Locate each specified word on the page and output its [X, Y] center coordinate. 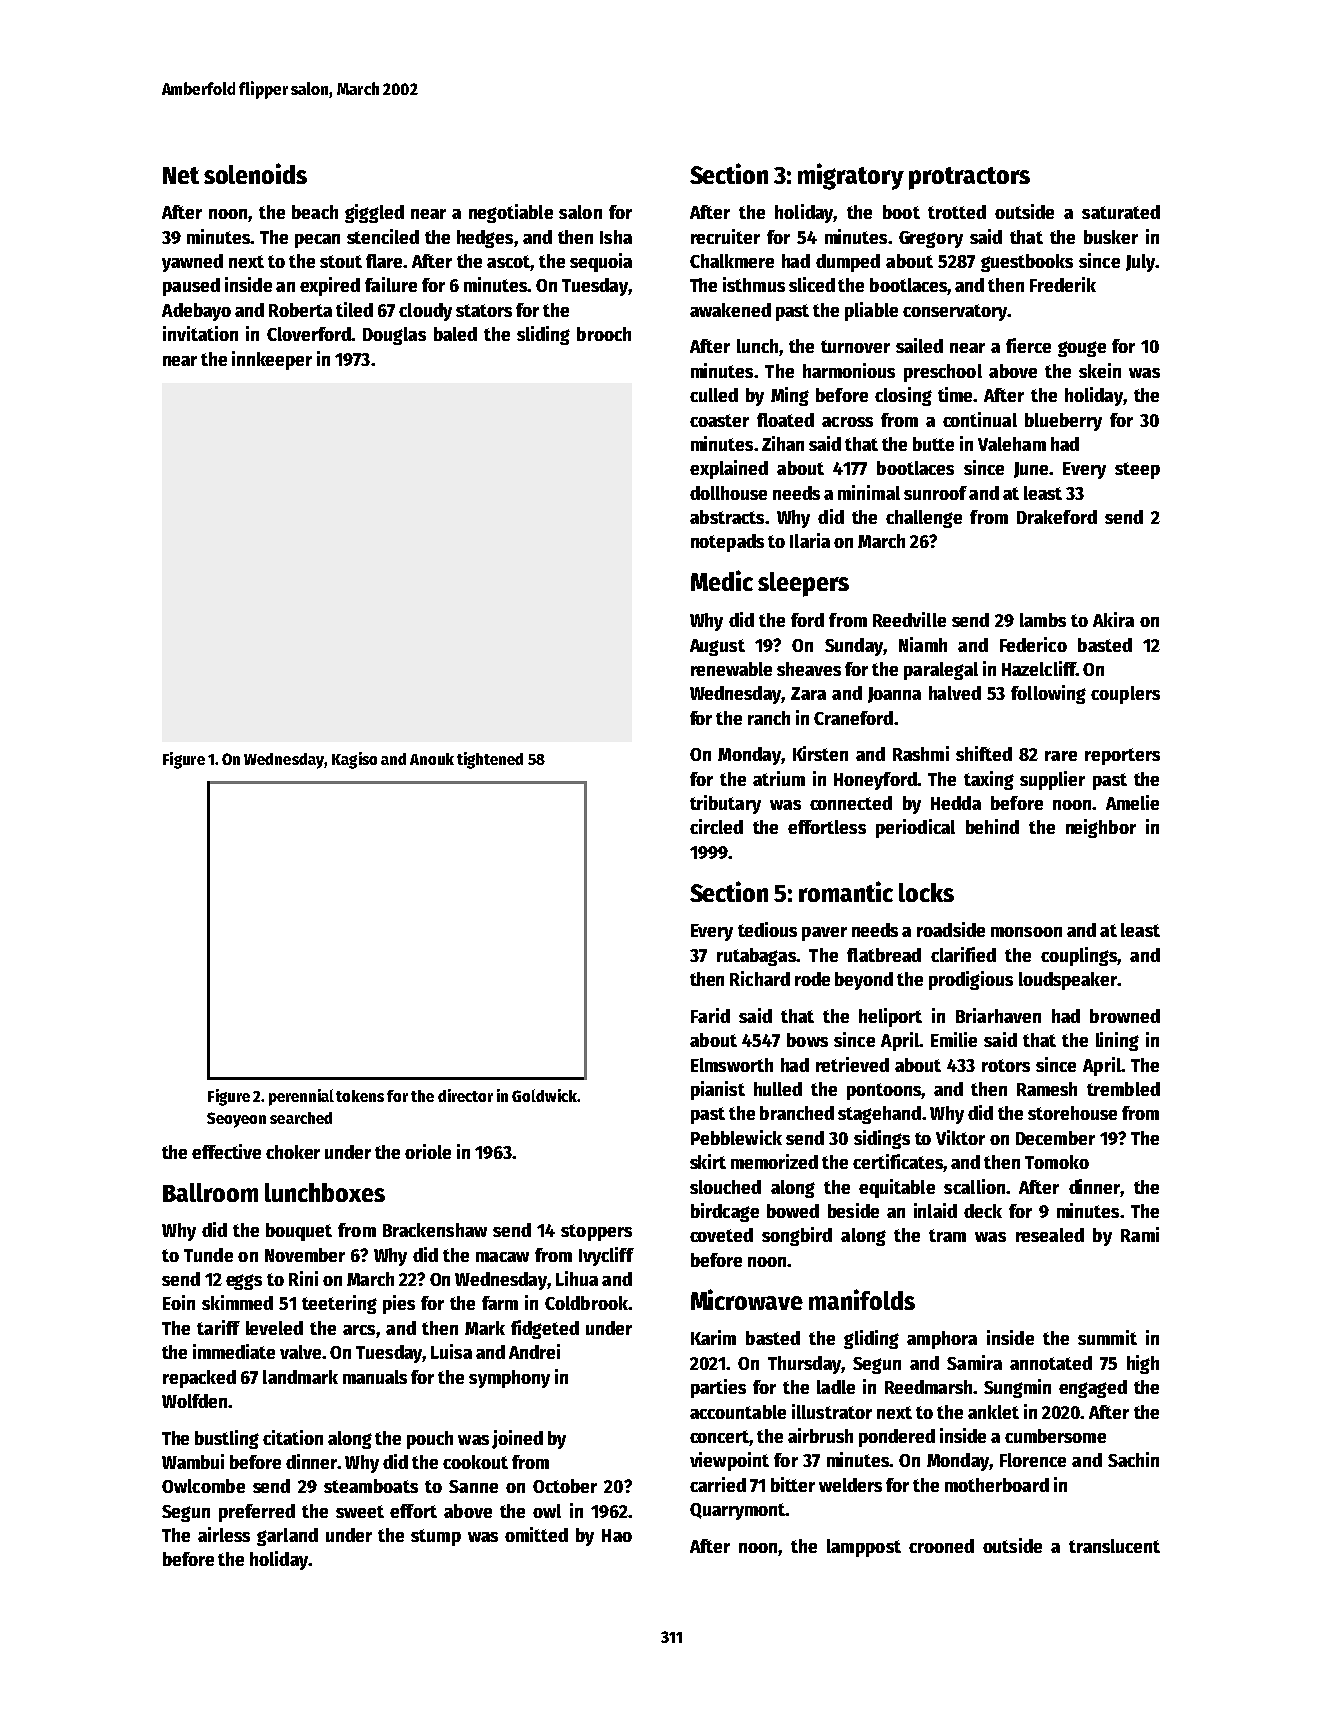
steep [1137, 470]
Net [181, 175]
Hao [617, 1535]
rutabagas [756, 957]
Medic [722, 580]
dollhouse [728, 493]
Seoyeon [236, 1120]
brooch [604, 334]
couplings [1079, 956]
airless [224, 1534]
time [955, 394]
